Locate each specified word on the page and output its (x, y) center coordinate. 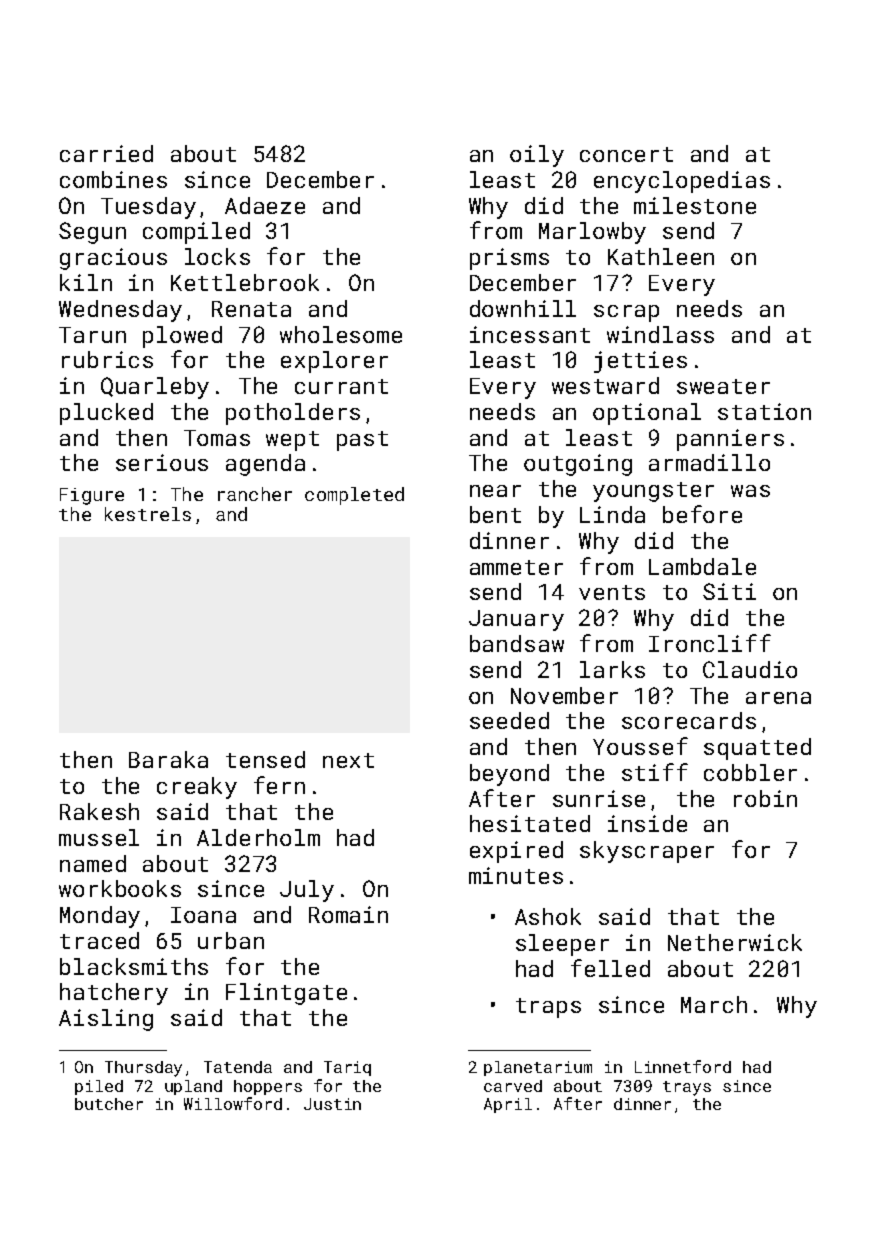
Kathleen (661, 256)
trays (687, 1088)
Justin (332, 1104)
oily (537, 156)
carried (106, 153)
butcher (109, 1104)
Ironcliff (710, 643)
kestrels (148, 514)
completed (354, 496)
